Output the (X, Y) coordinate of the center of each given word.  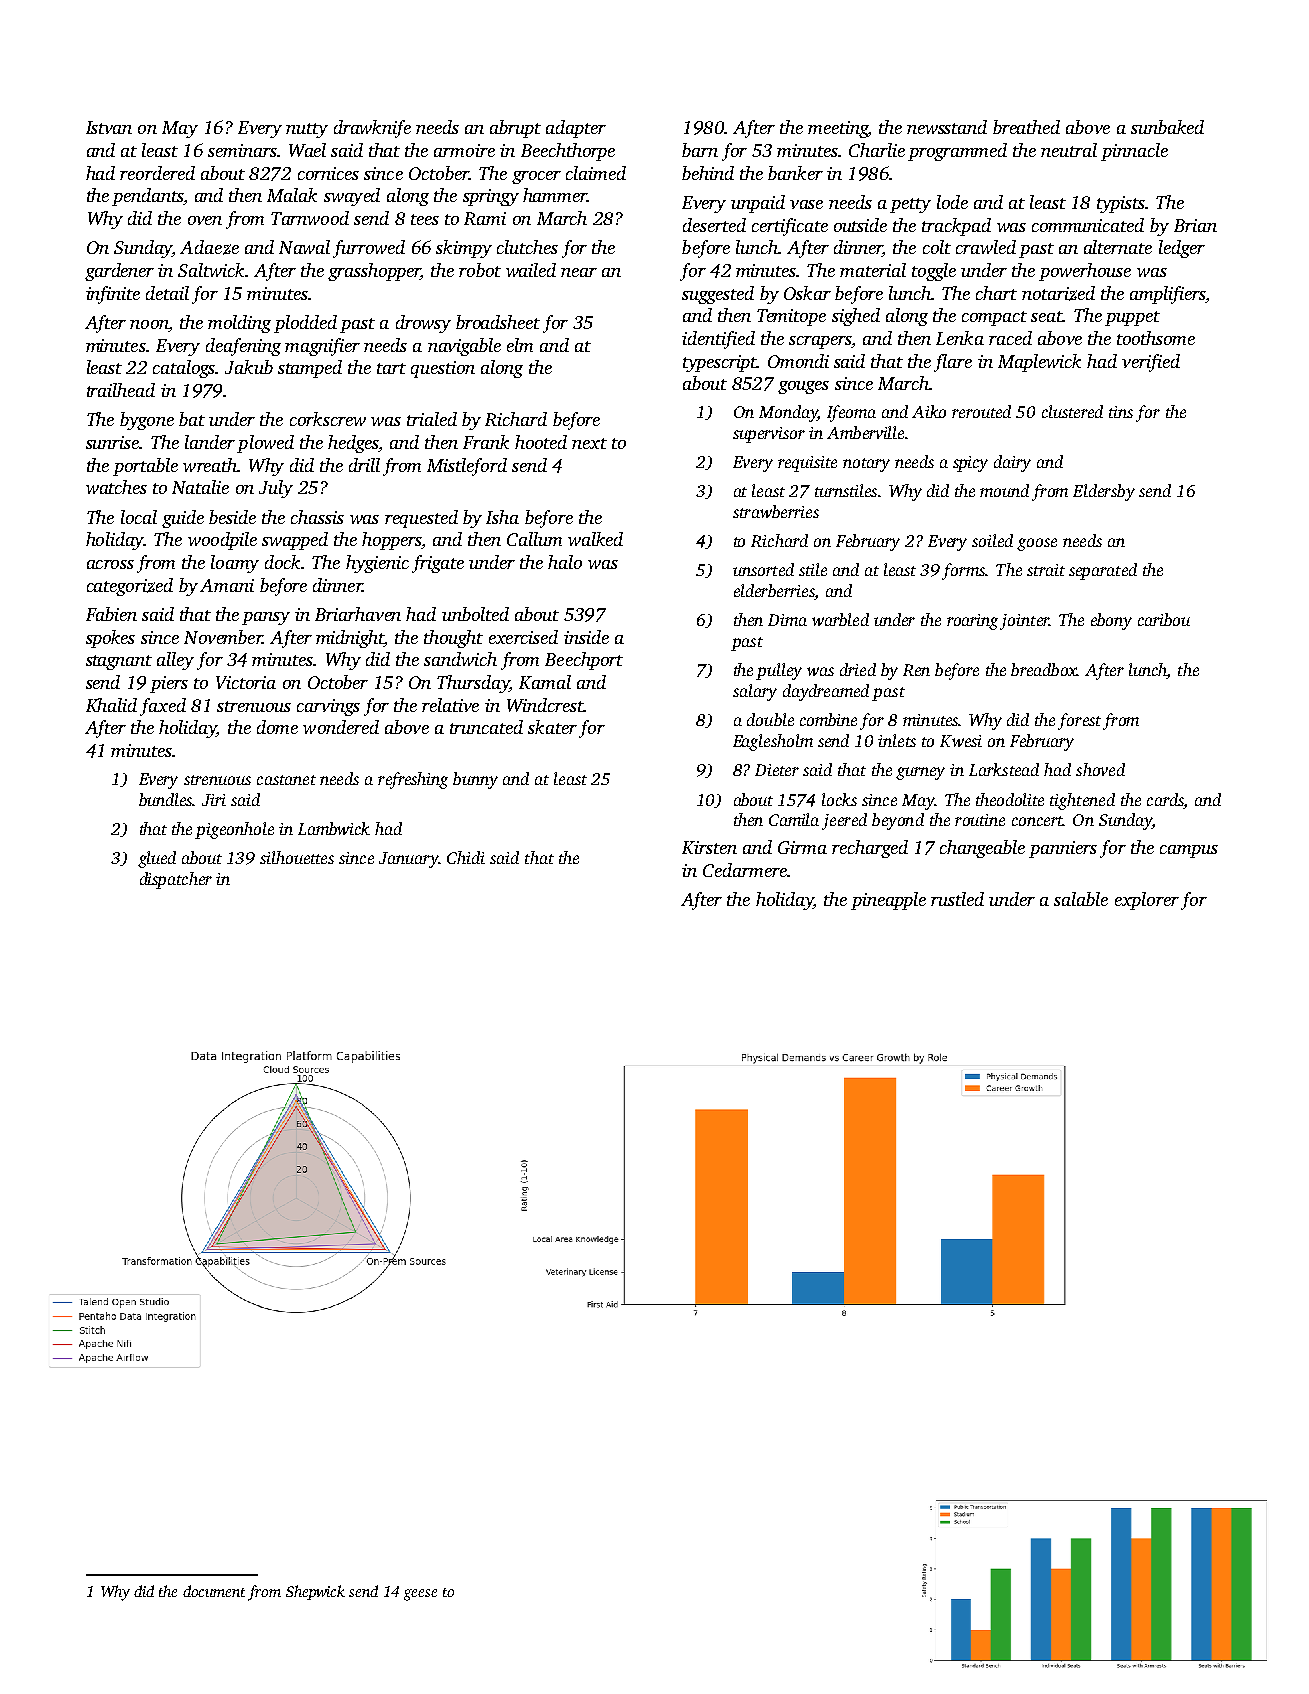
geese (420, 1595)
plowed (265, 444)
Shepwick (315, 1592)
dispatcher (176, 880)
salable (1081, 899)
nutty (307, 130)
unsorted (763, 569)
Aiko (929, 411)
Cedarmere (745, 870)
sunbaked (1167, 127)
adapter (576, 129)
